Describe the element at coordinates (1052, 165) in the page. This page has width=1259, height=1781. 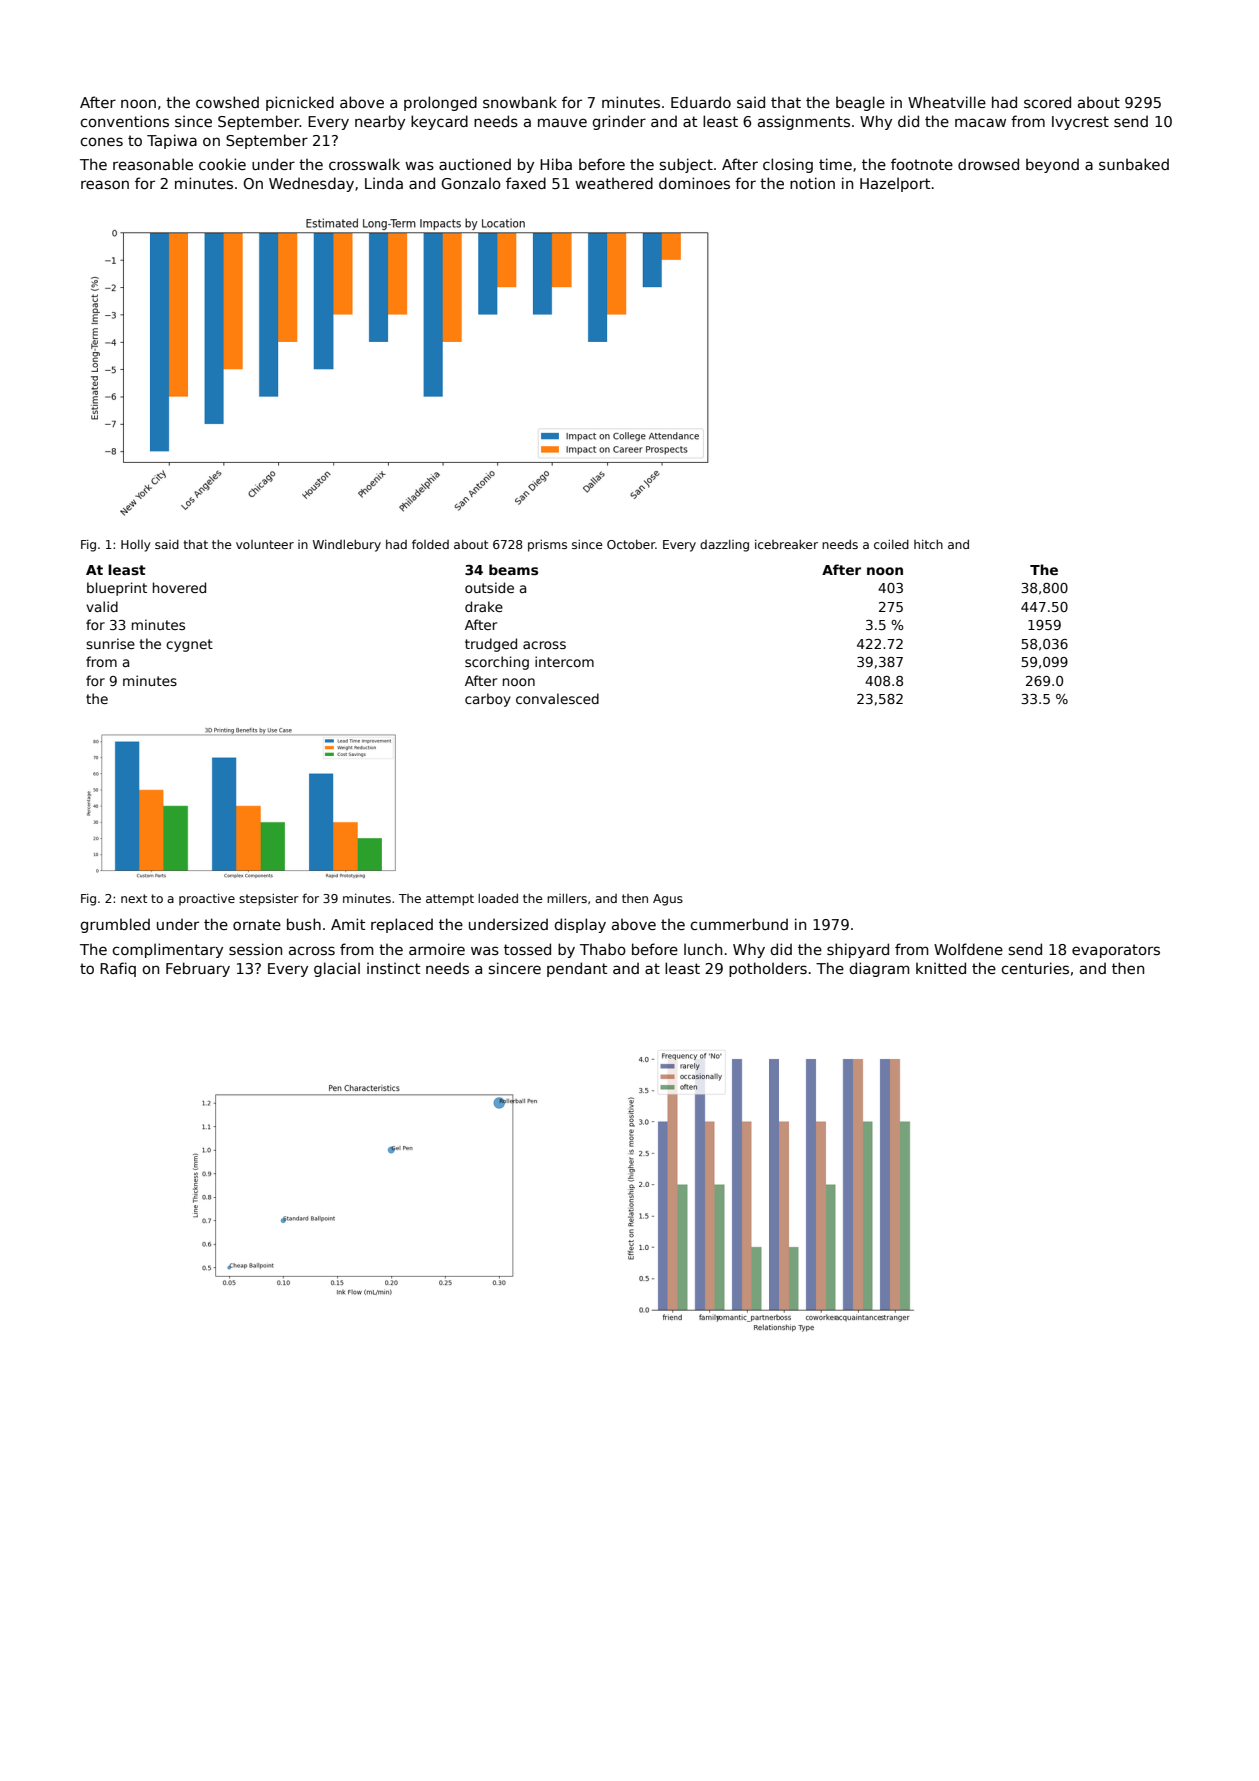
I see `beyond` at that location.
